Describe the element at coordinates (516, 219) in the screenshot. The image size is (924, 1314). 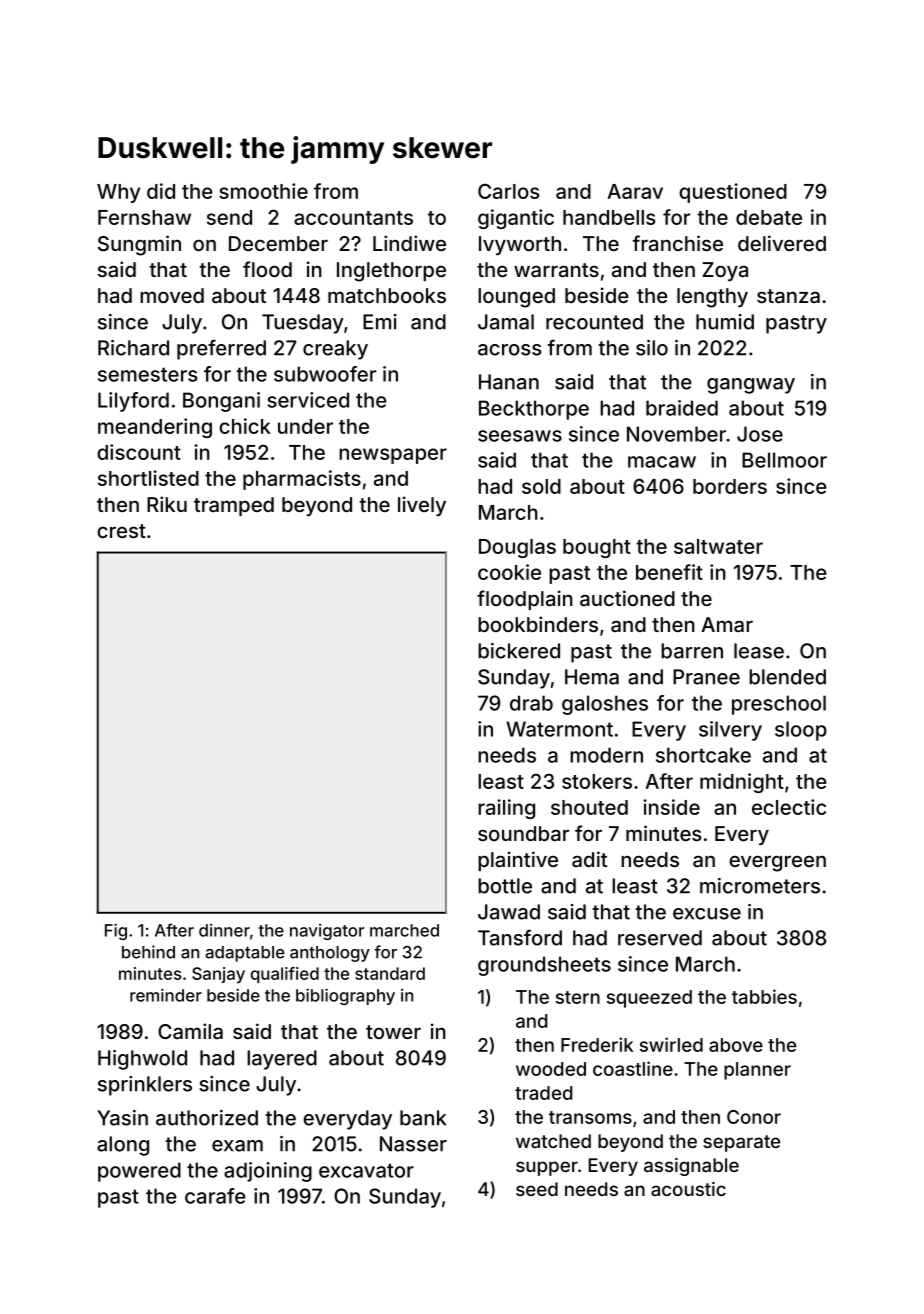
I see `gigantic` at that location.
